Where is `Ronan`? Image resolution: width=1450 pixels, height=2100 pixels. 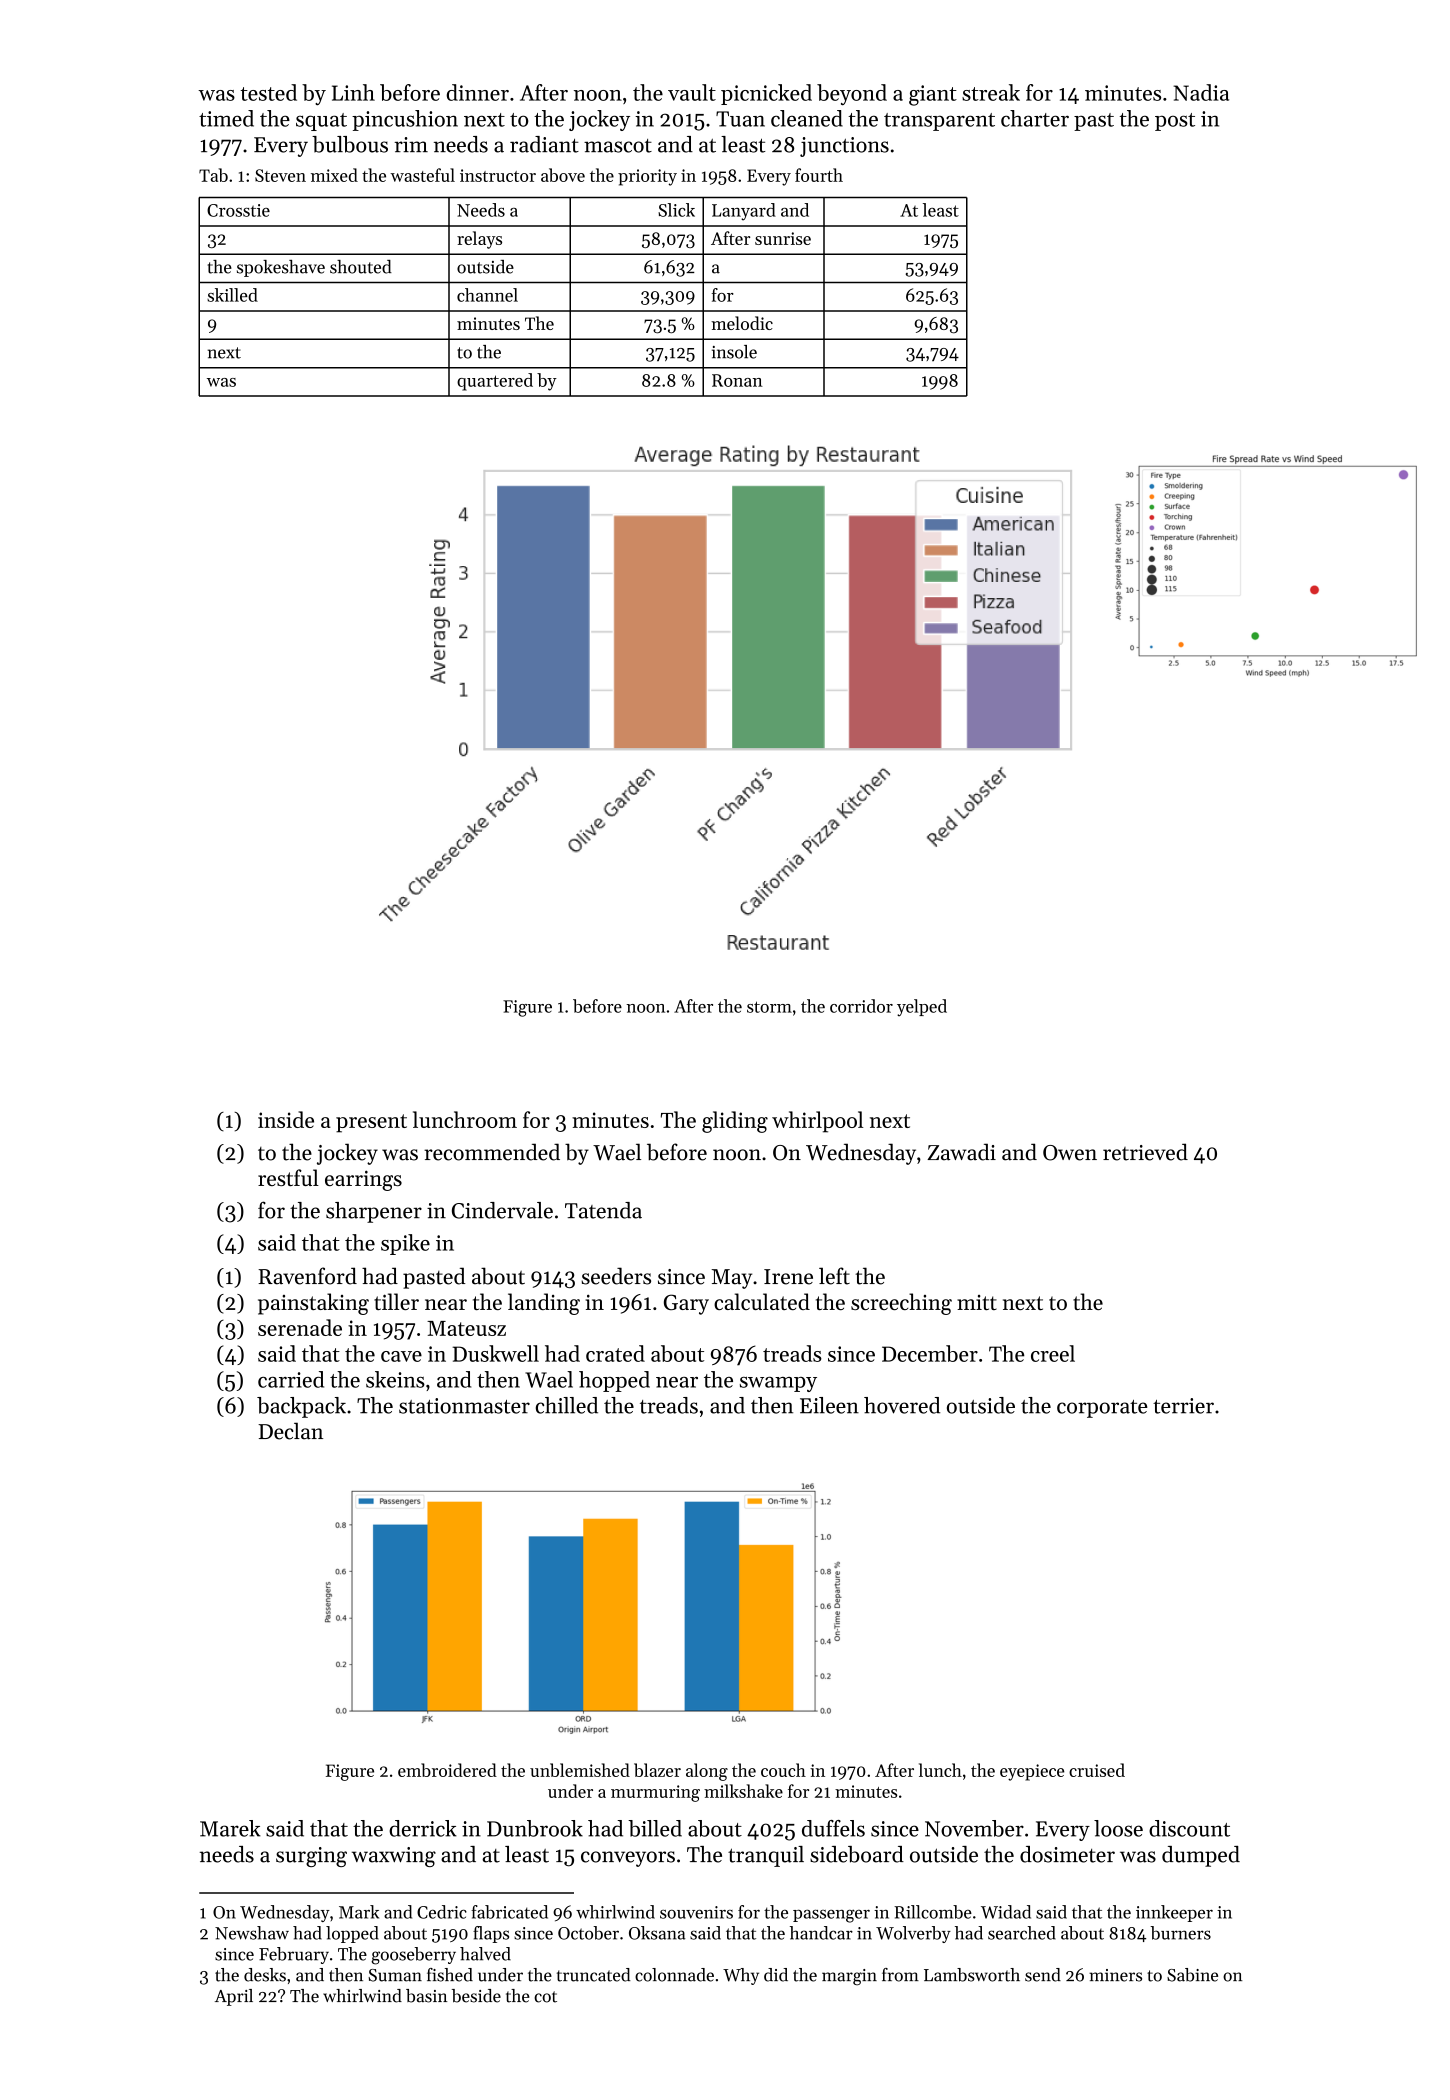
Ronan is located at coordinates (737, 380).
